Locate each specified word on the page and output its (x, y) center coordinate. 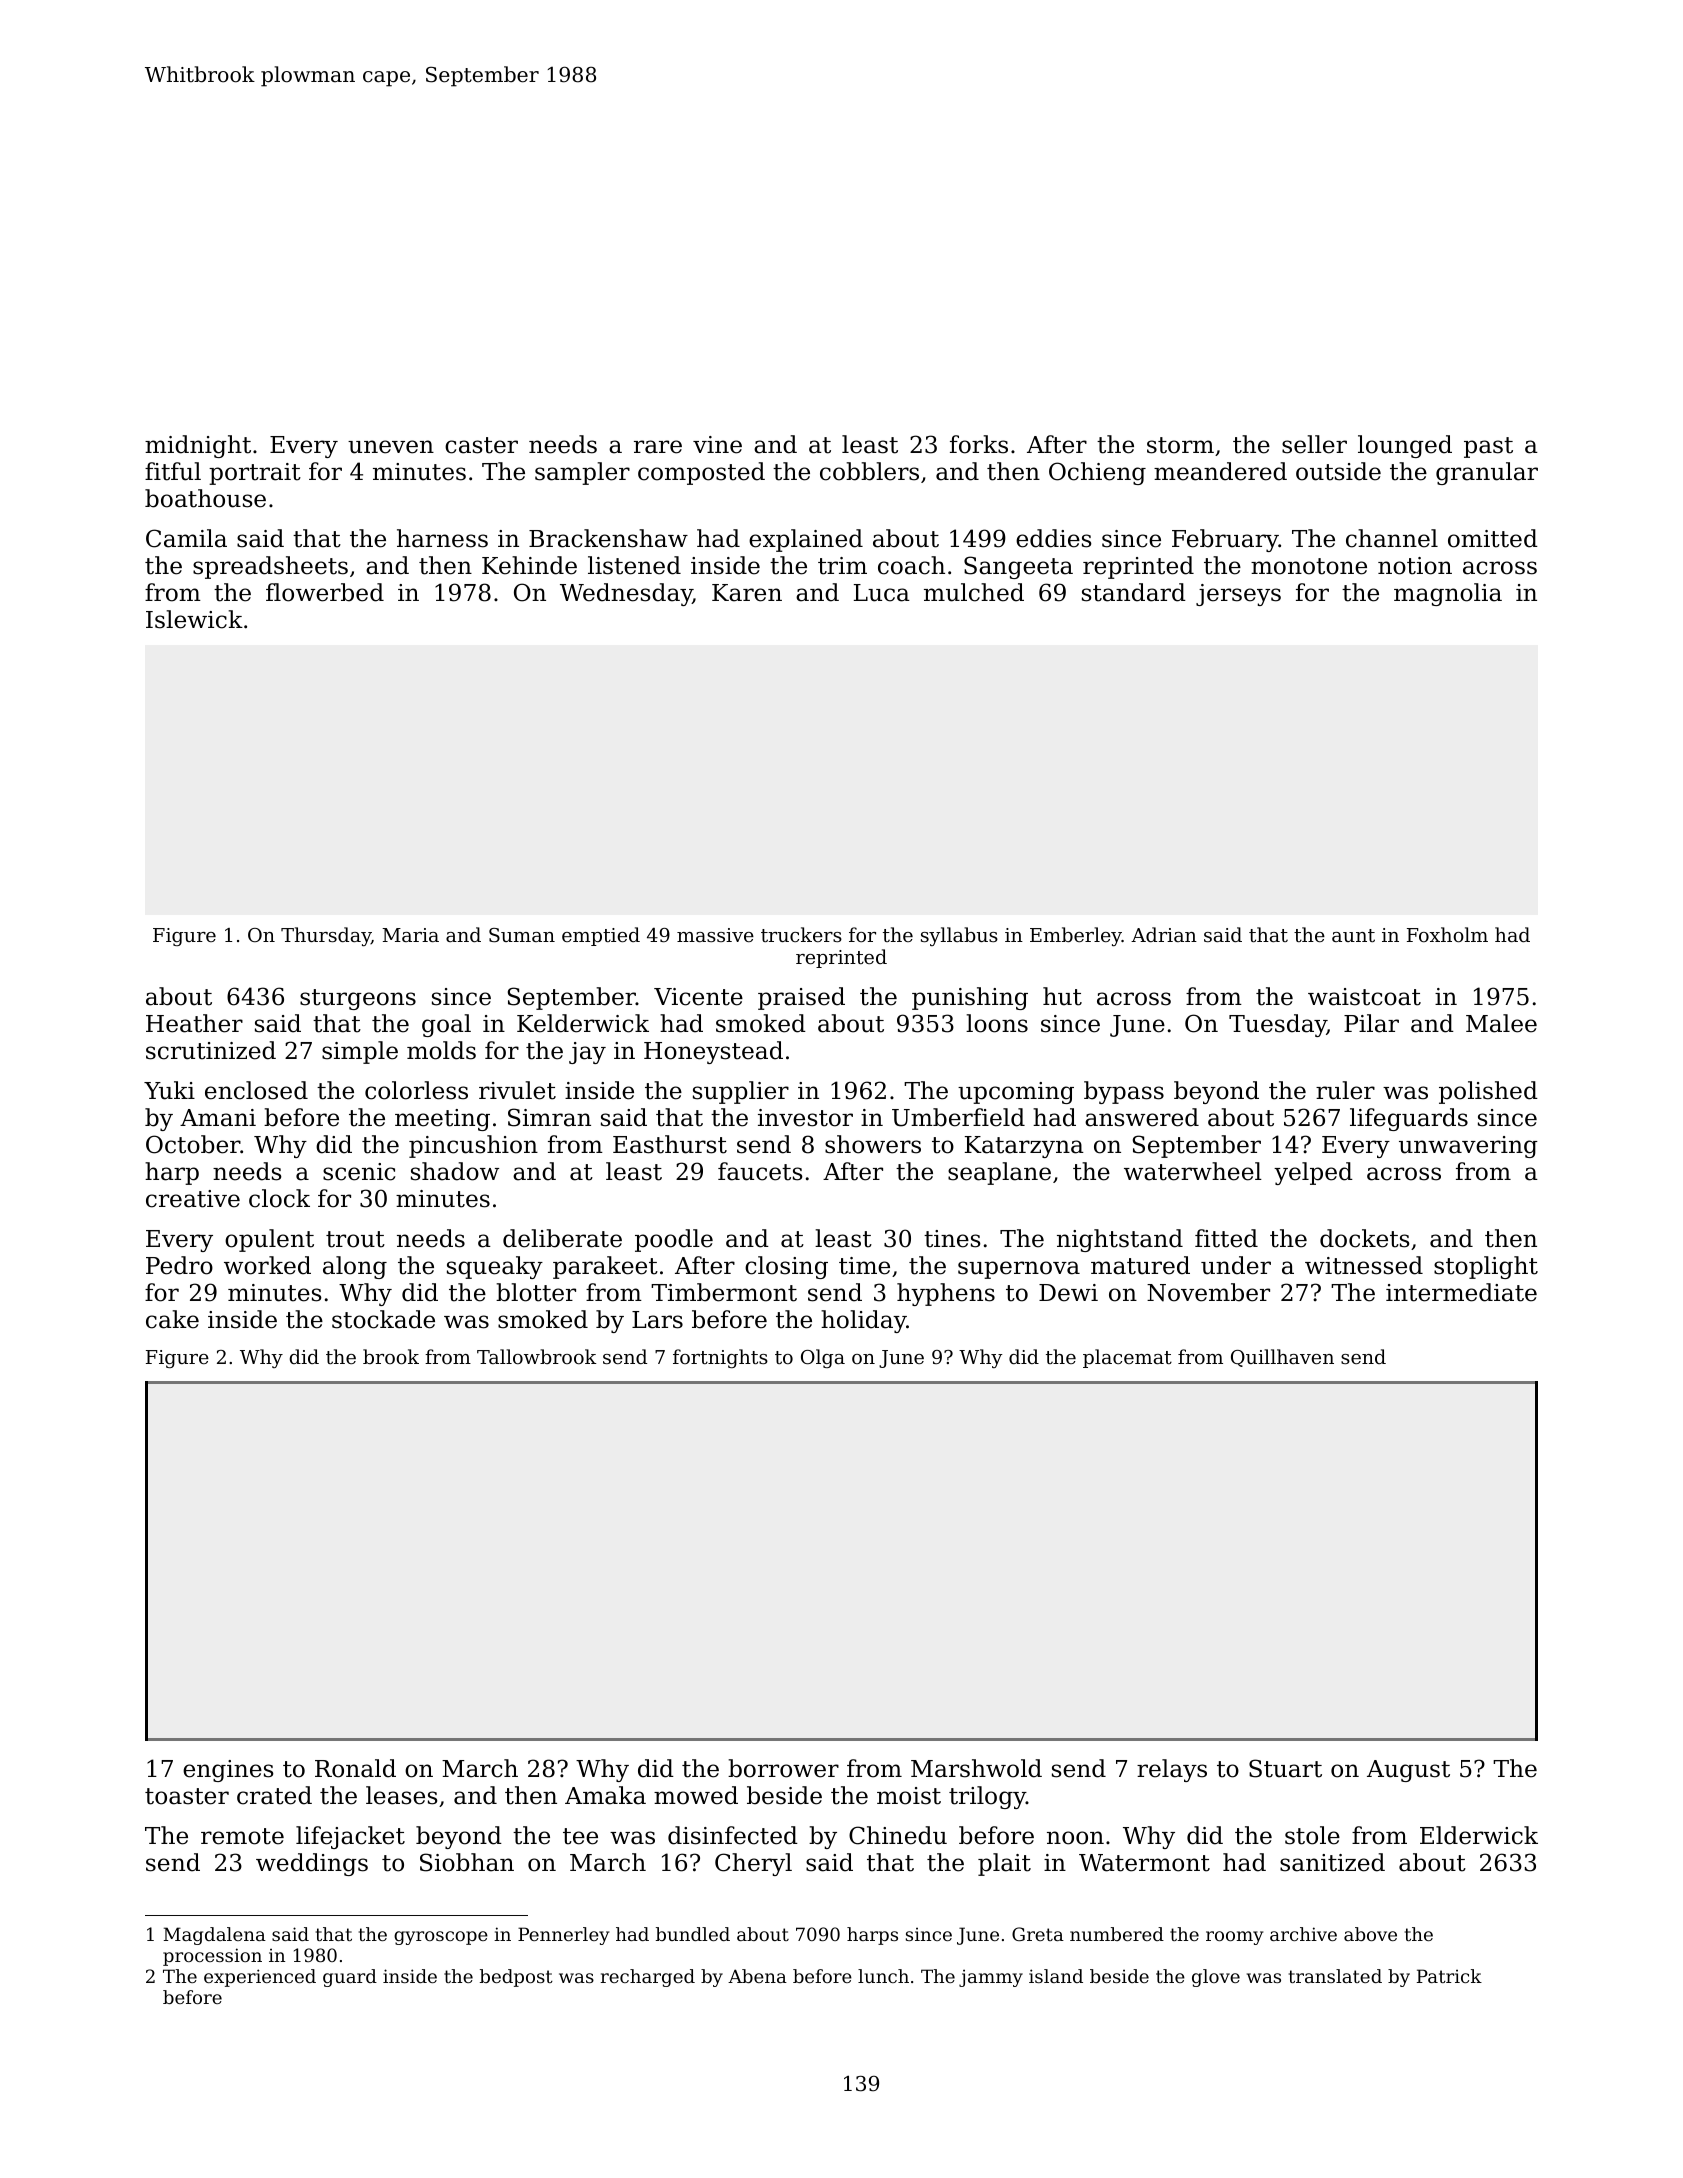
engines (228, 1771)
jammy (991, 1978)
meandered (1220, 471)
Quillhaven (1282, 1358)
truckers (801, 934)
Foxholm (1447, 934)
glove (1216, 1978)
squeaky (495, 1267)
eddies (1054, 538)
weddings (312, 1864)
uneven (391, 447)
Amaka (605, 1795)
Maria (410, 935)
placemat (1127, 1358)
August (1408, 1771)
